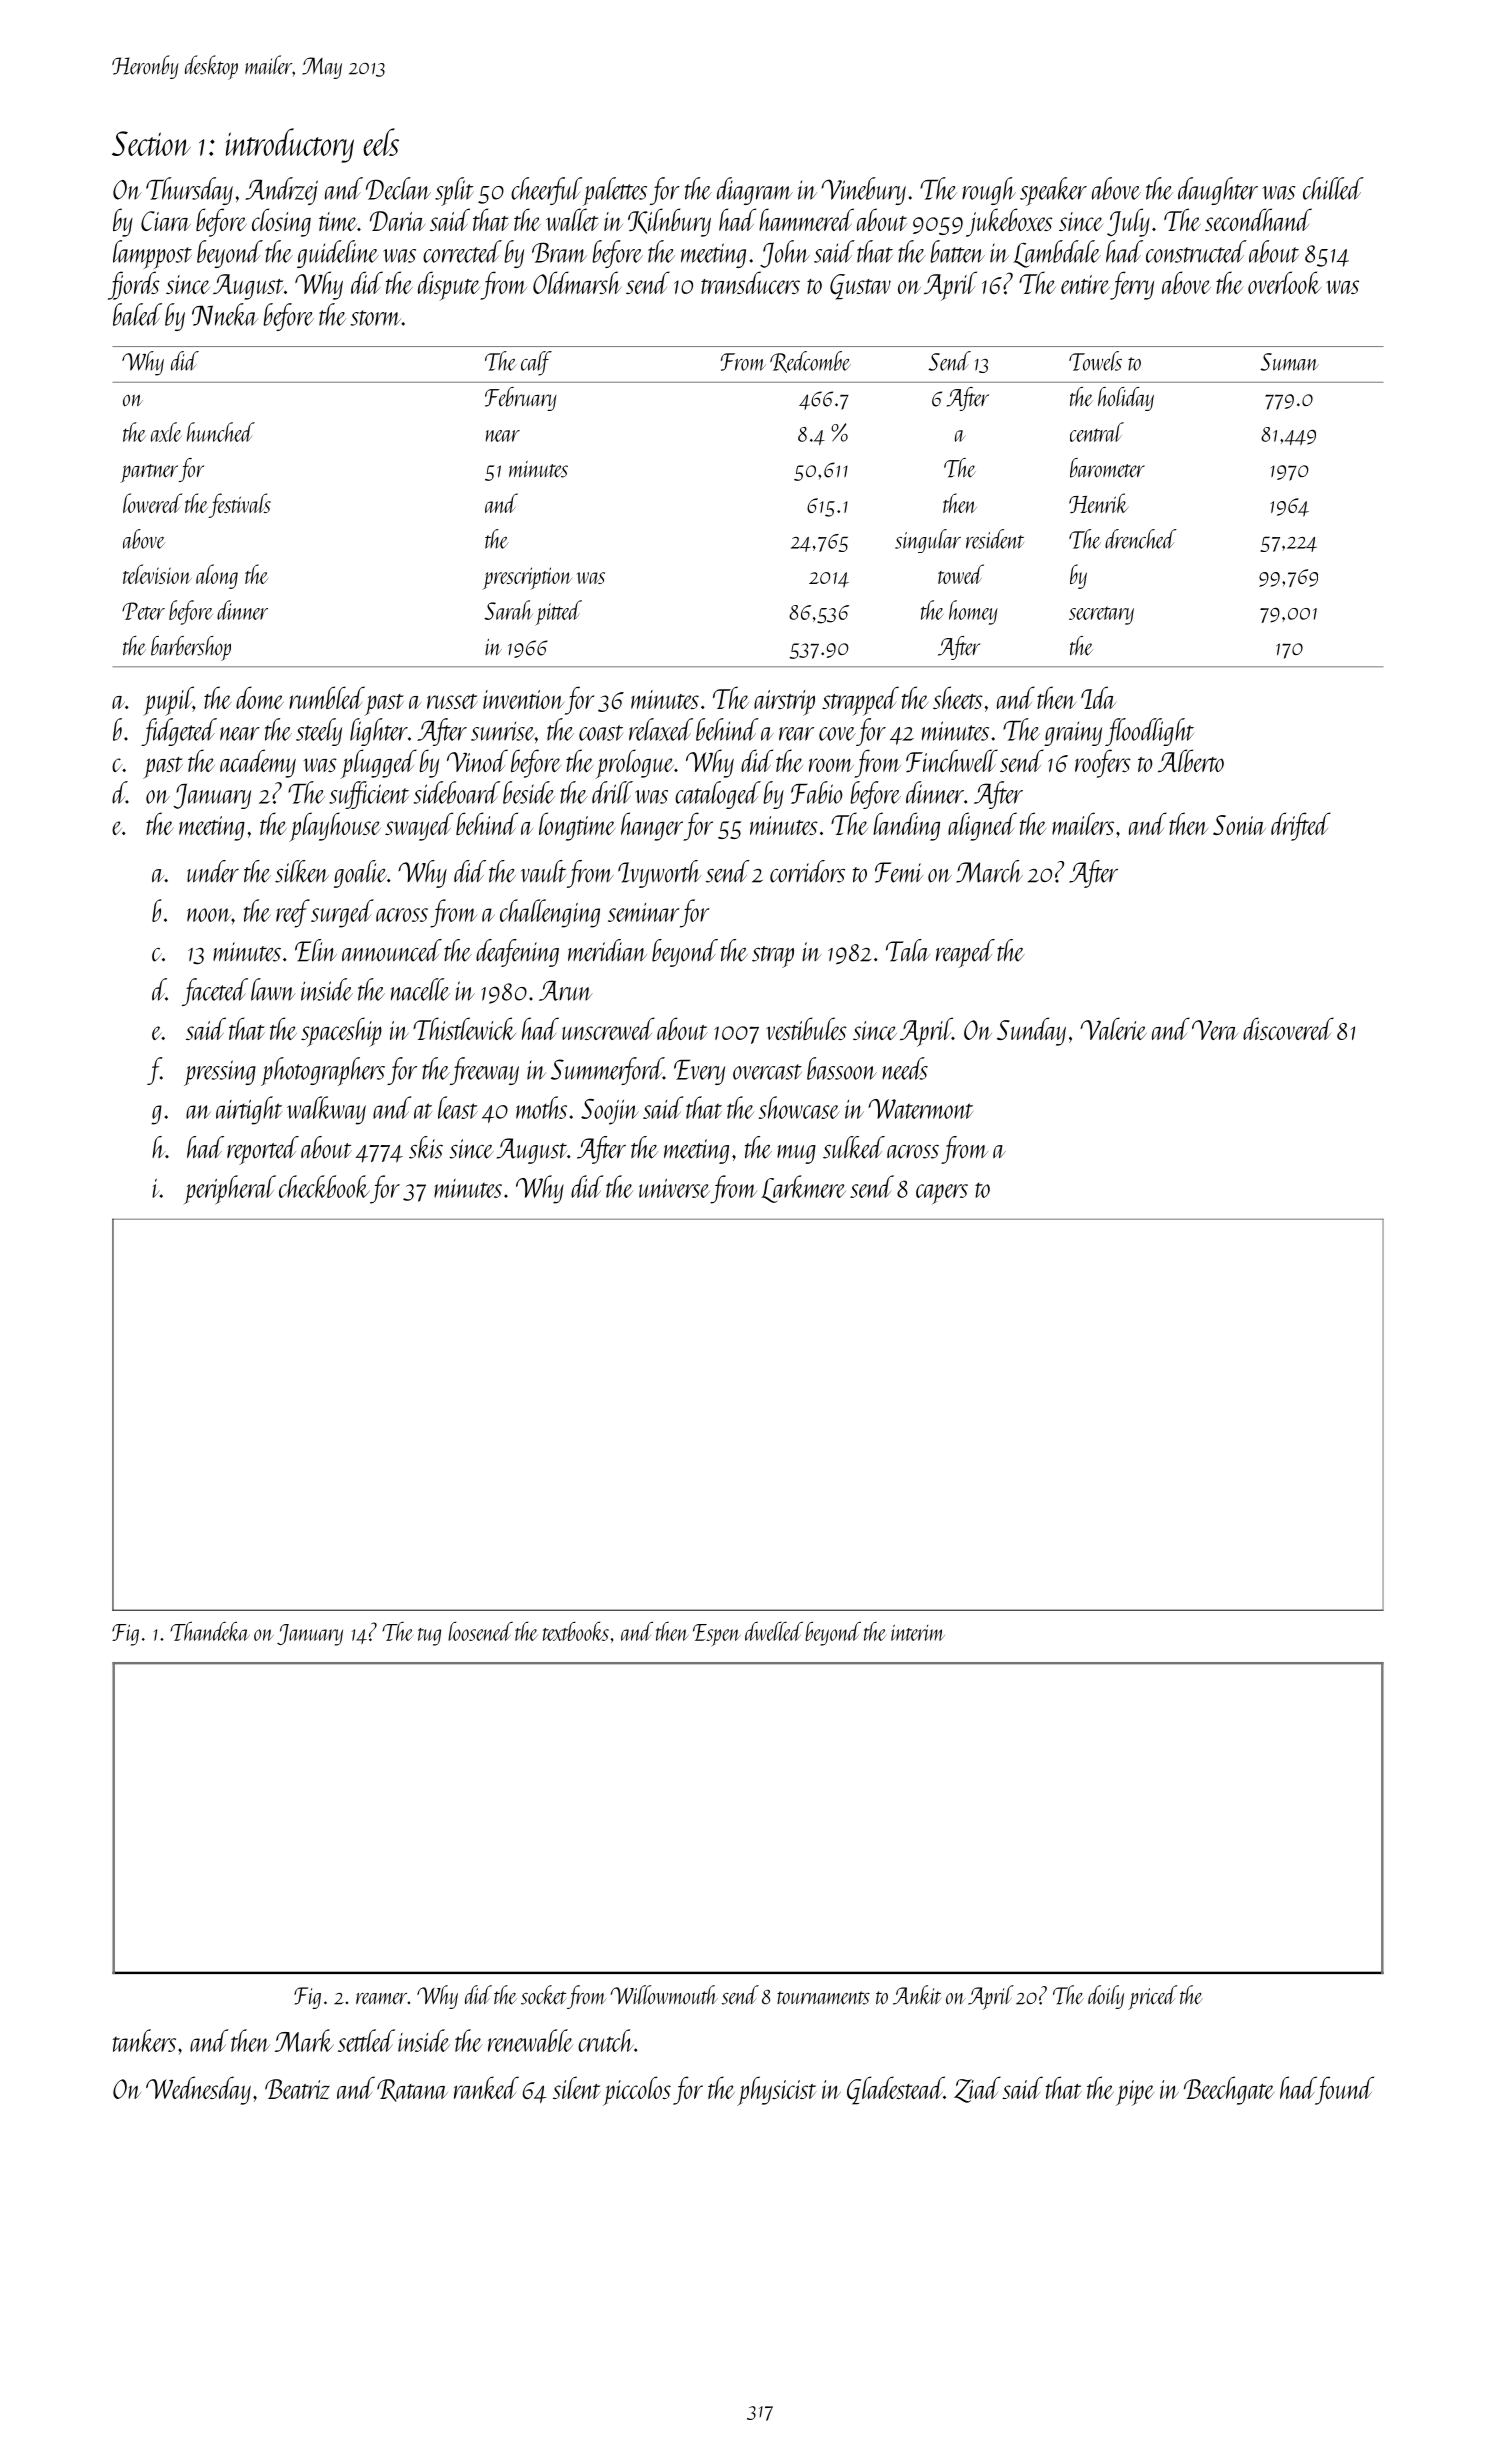 The width and height of the image is (1496, 2464). I want to click on sufficient, so click(369, 795).
